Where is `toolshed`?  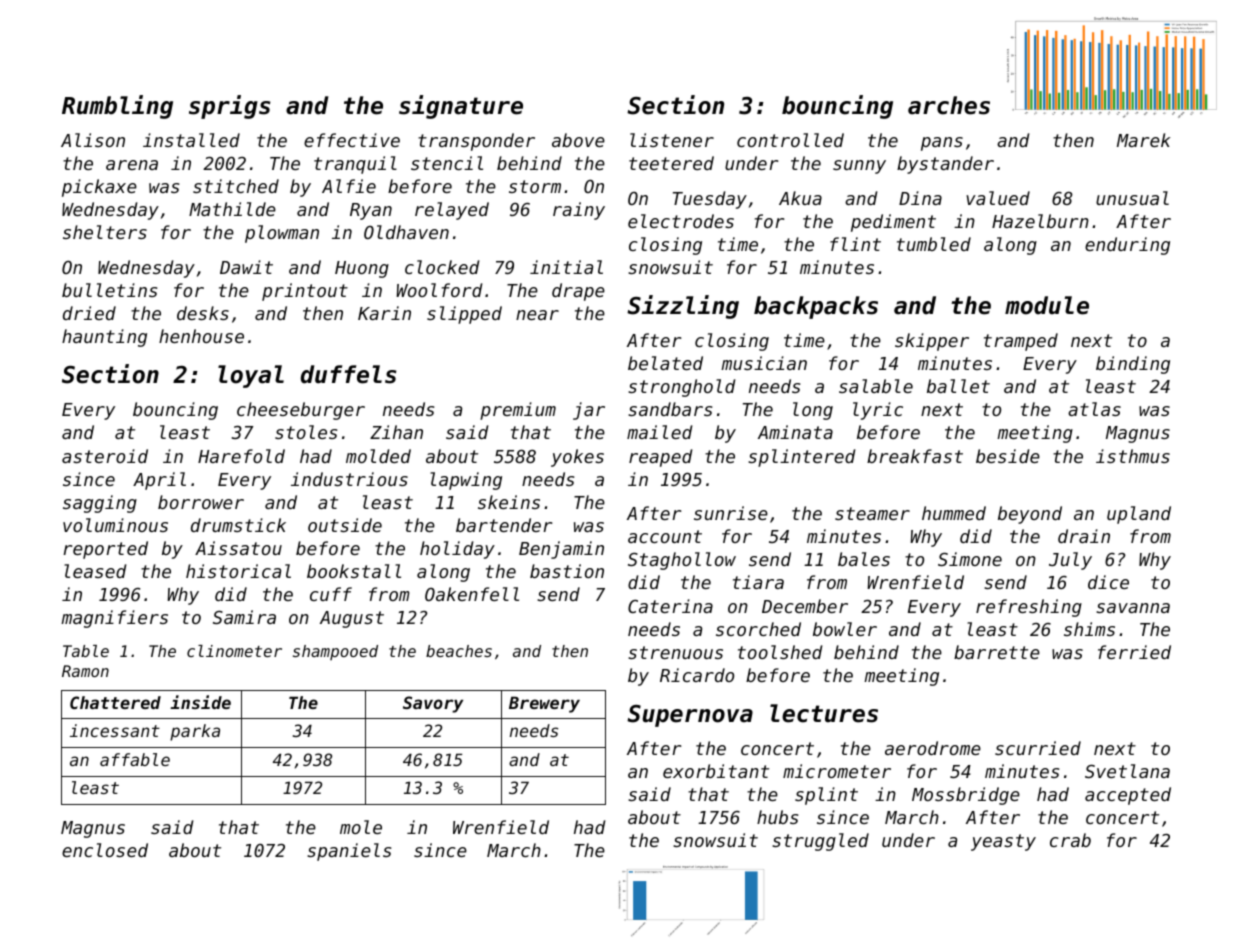
toolshed is located at coordinates (780, 652).
